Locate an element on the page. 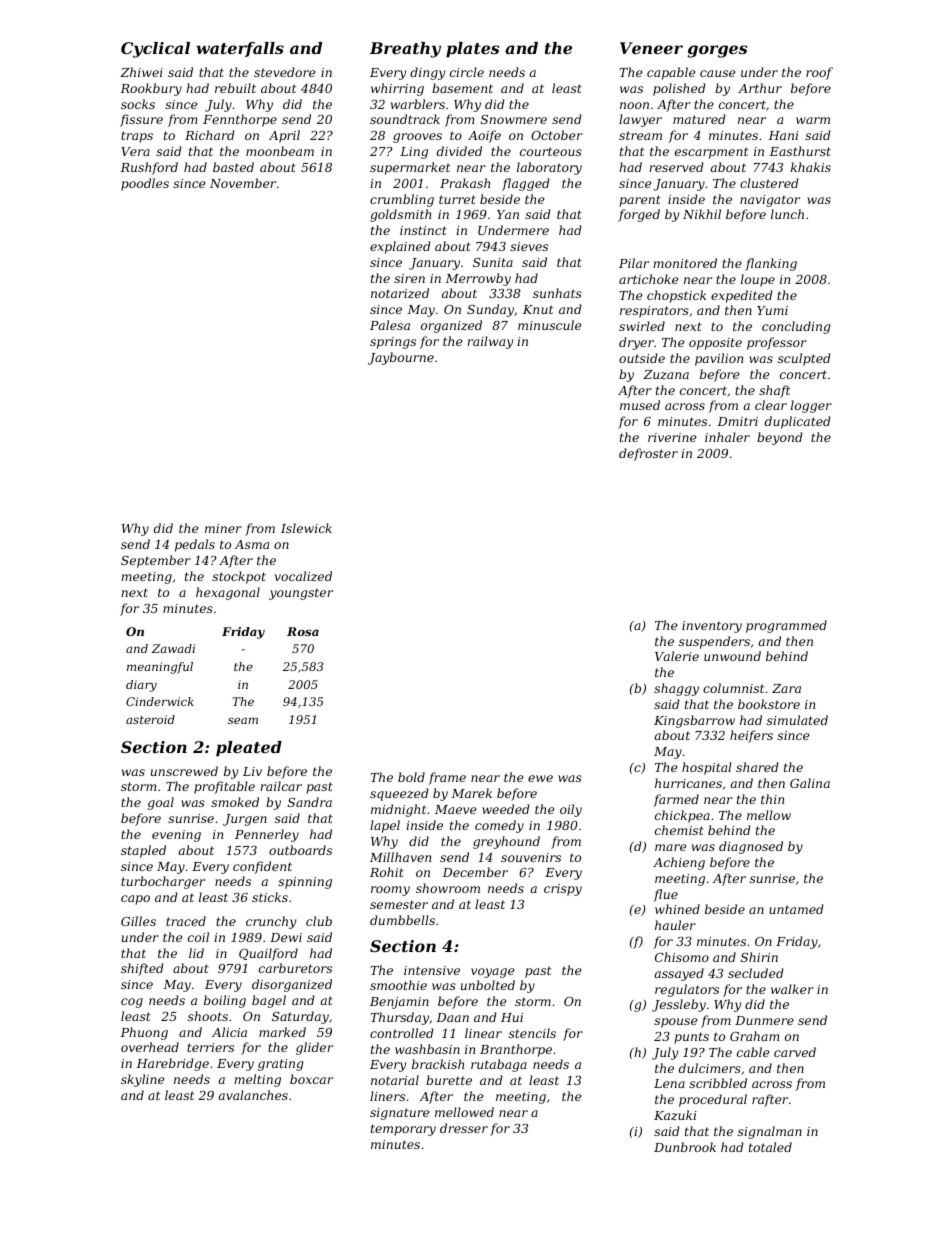  miner is located at coordinates (223, 528).
